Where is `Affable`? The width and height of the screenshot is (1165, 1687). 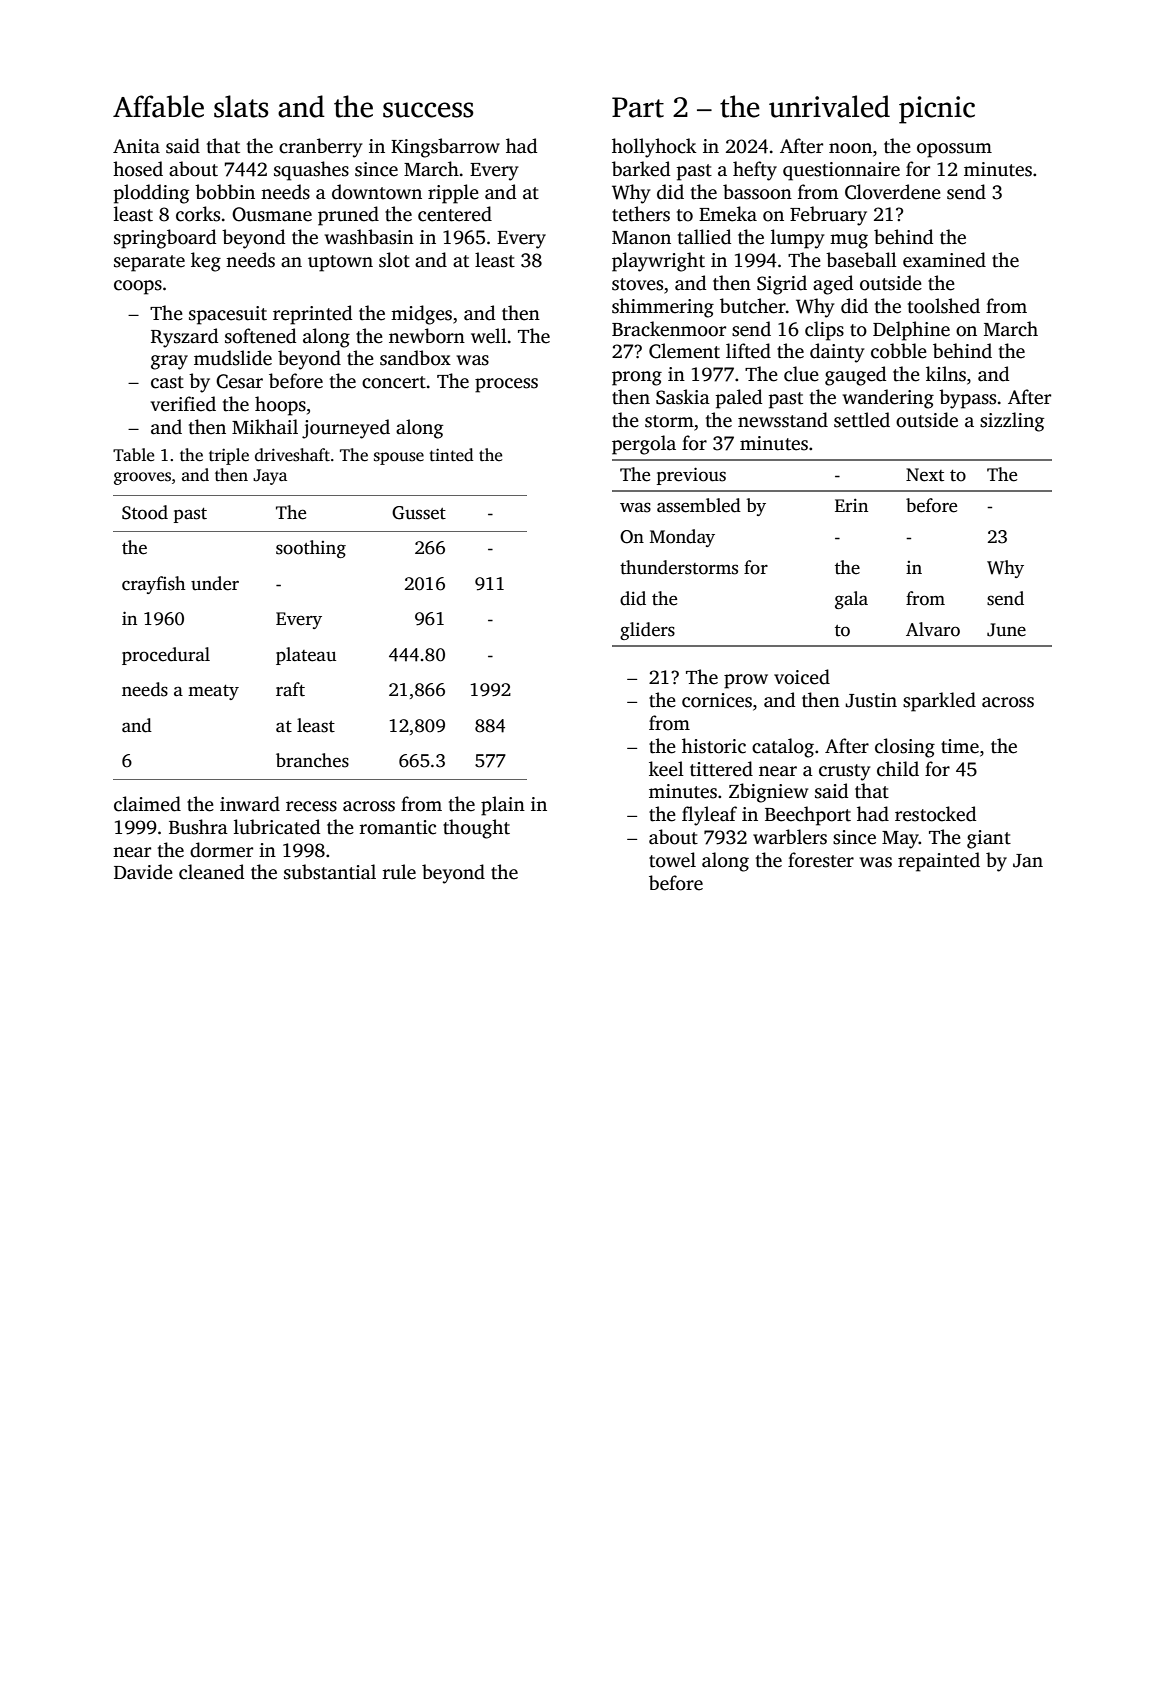
Affable is located at coordinates (158, 106).
